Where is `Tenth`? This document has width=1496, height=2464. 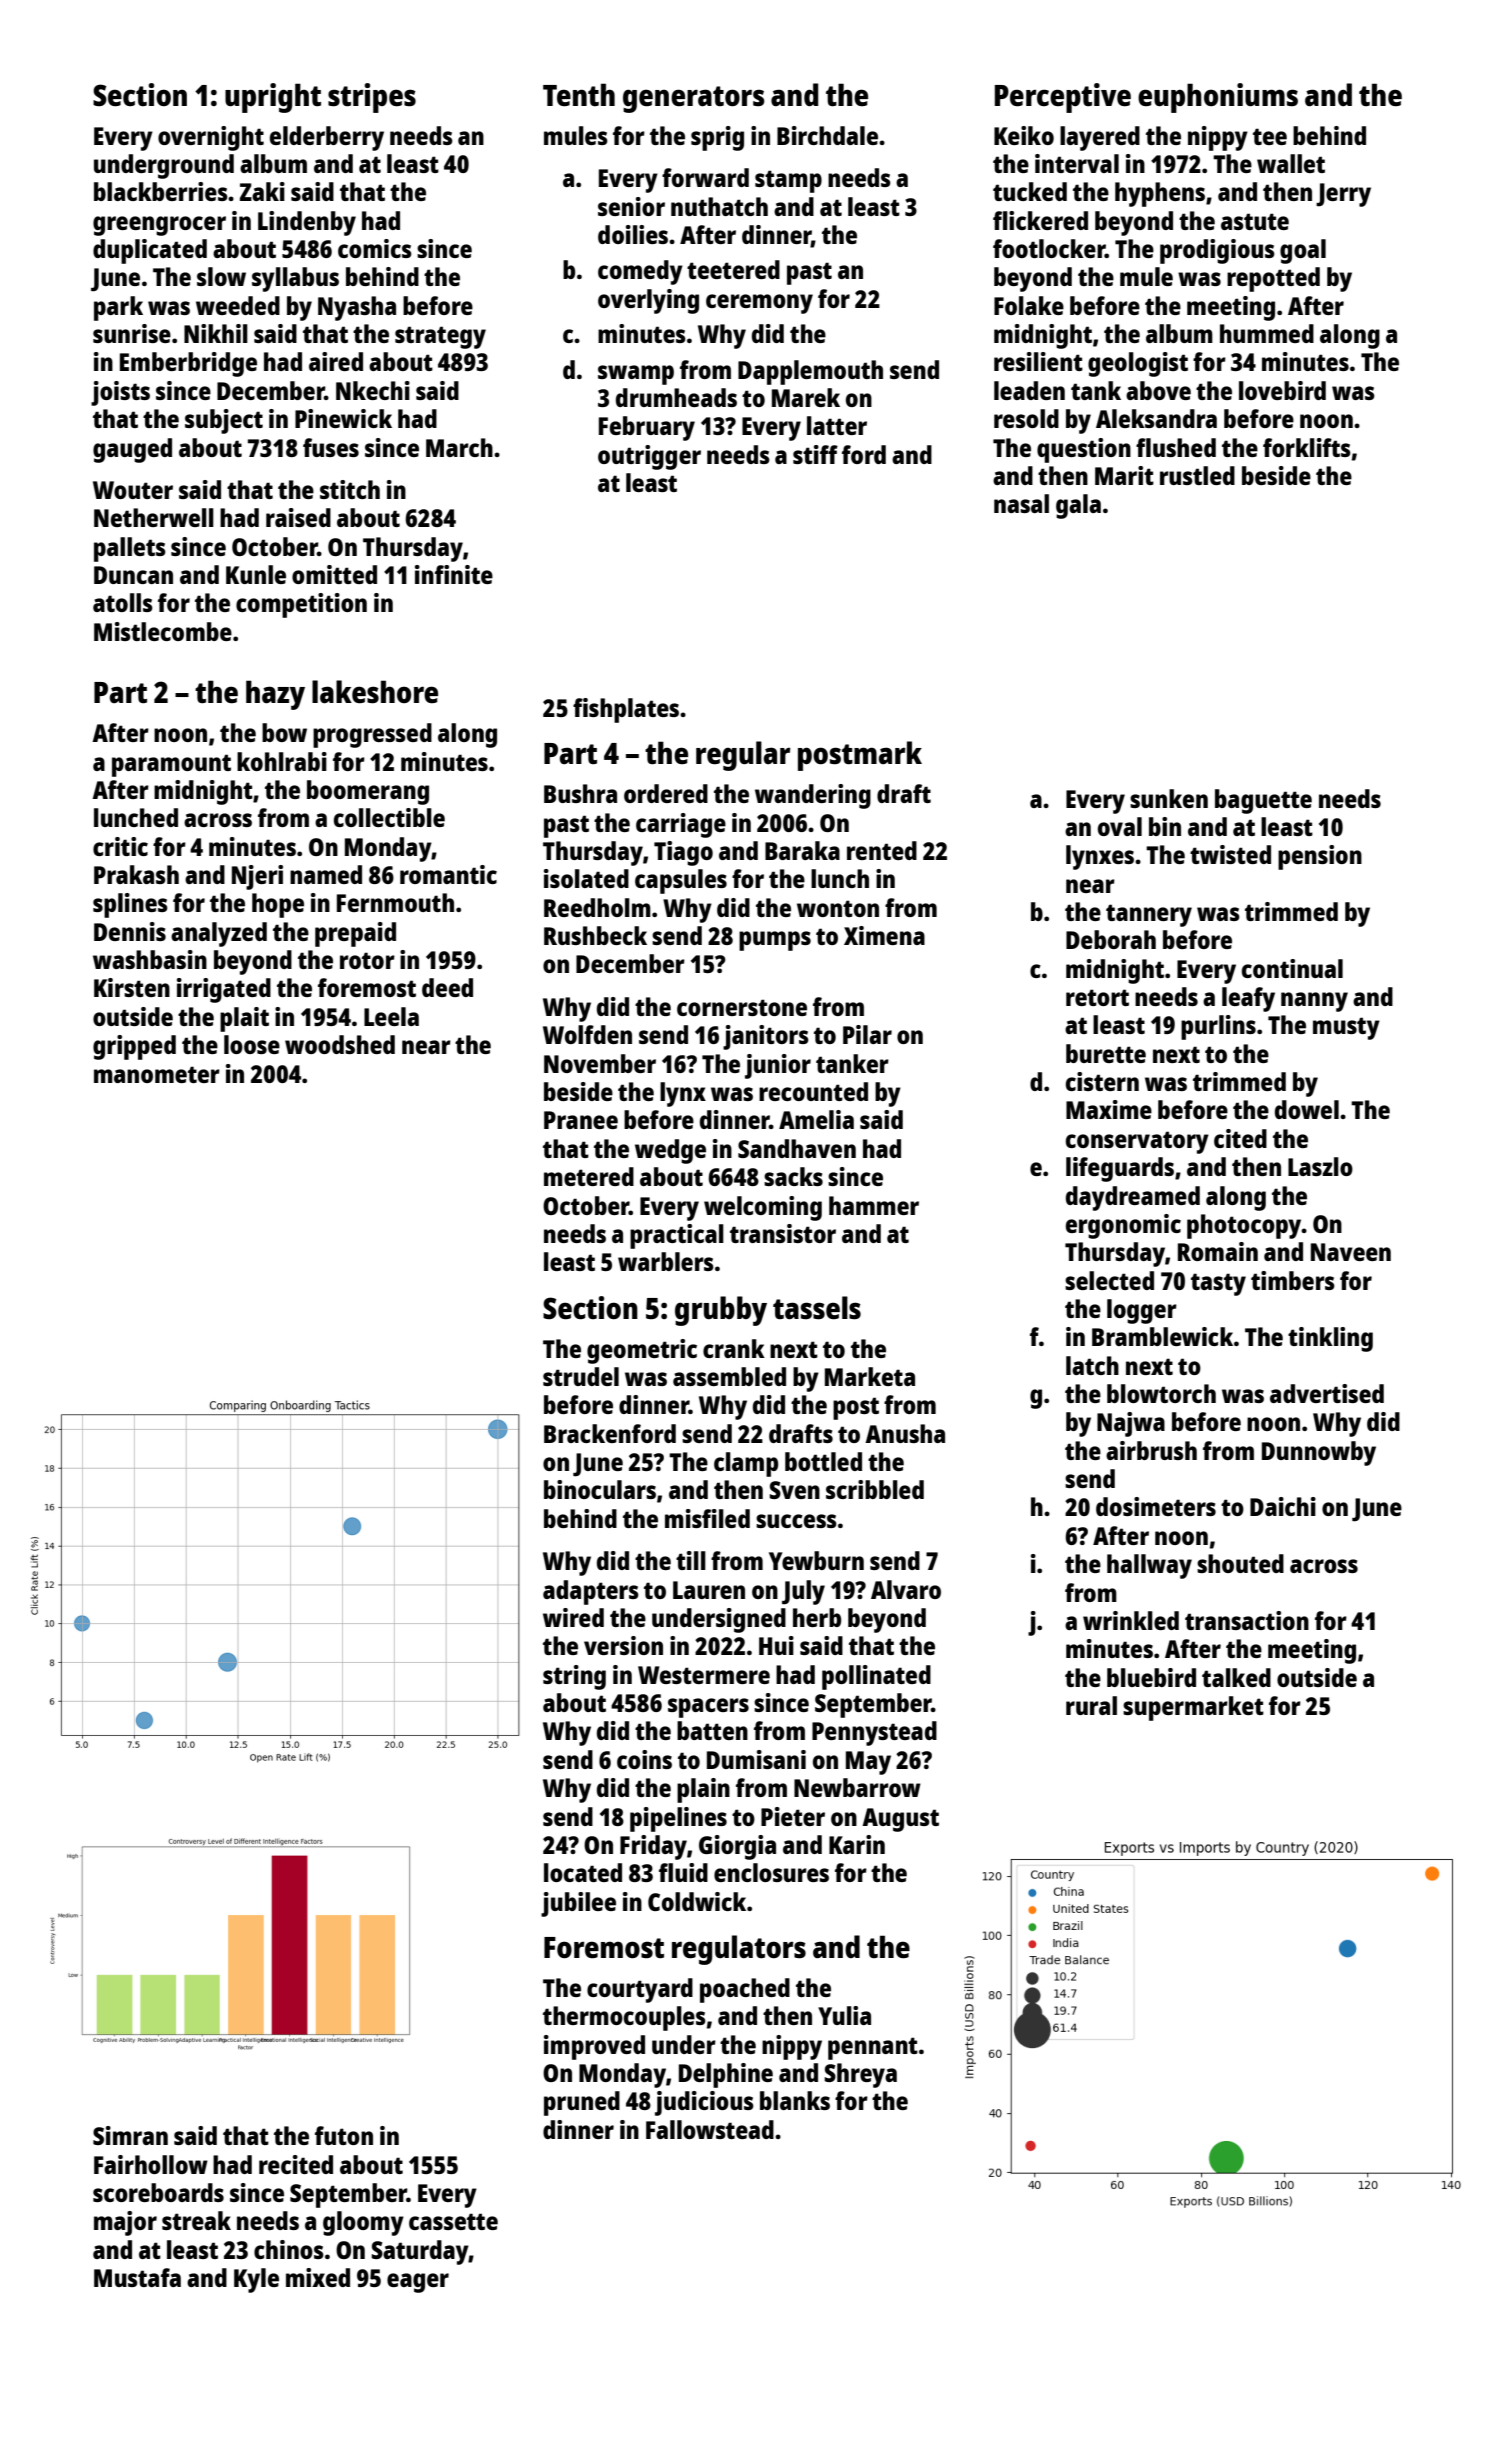 Tenth is located at coordinates (579, 94).
